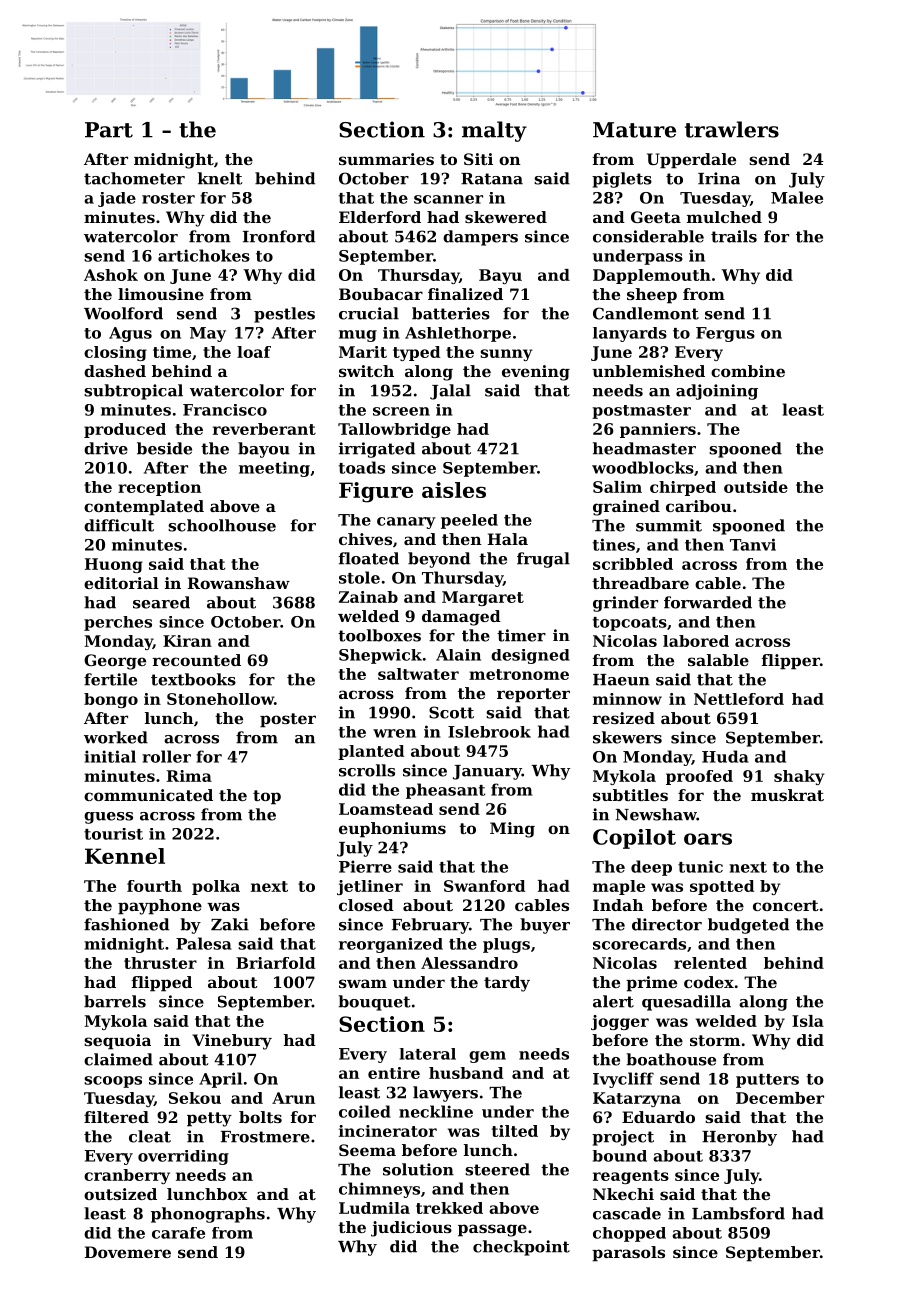 Image resolution: width=908 pixels, height=1316 pixels. Describe the element at coordinates (127, 1176) in the screenshot. I see `cranberry` at that location.
